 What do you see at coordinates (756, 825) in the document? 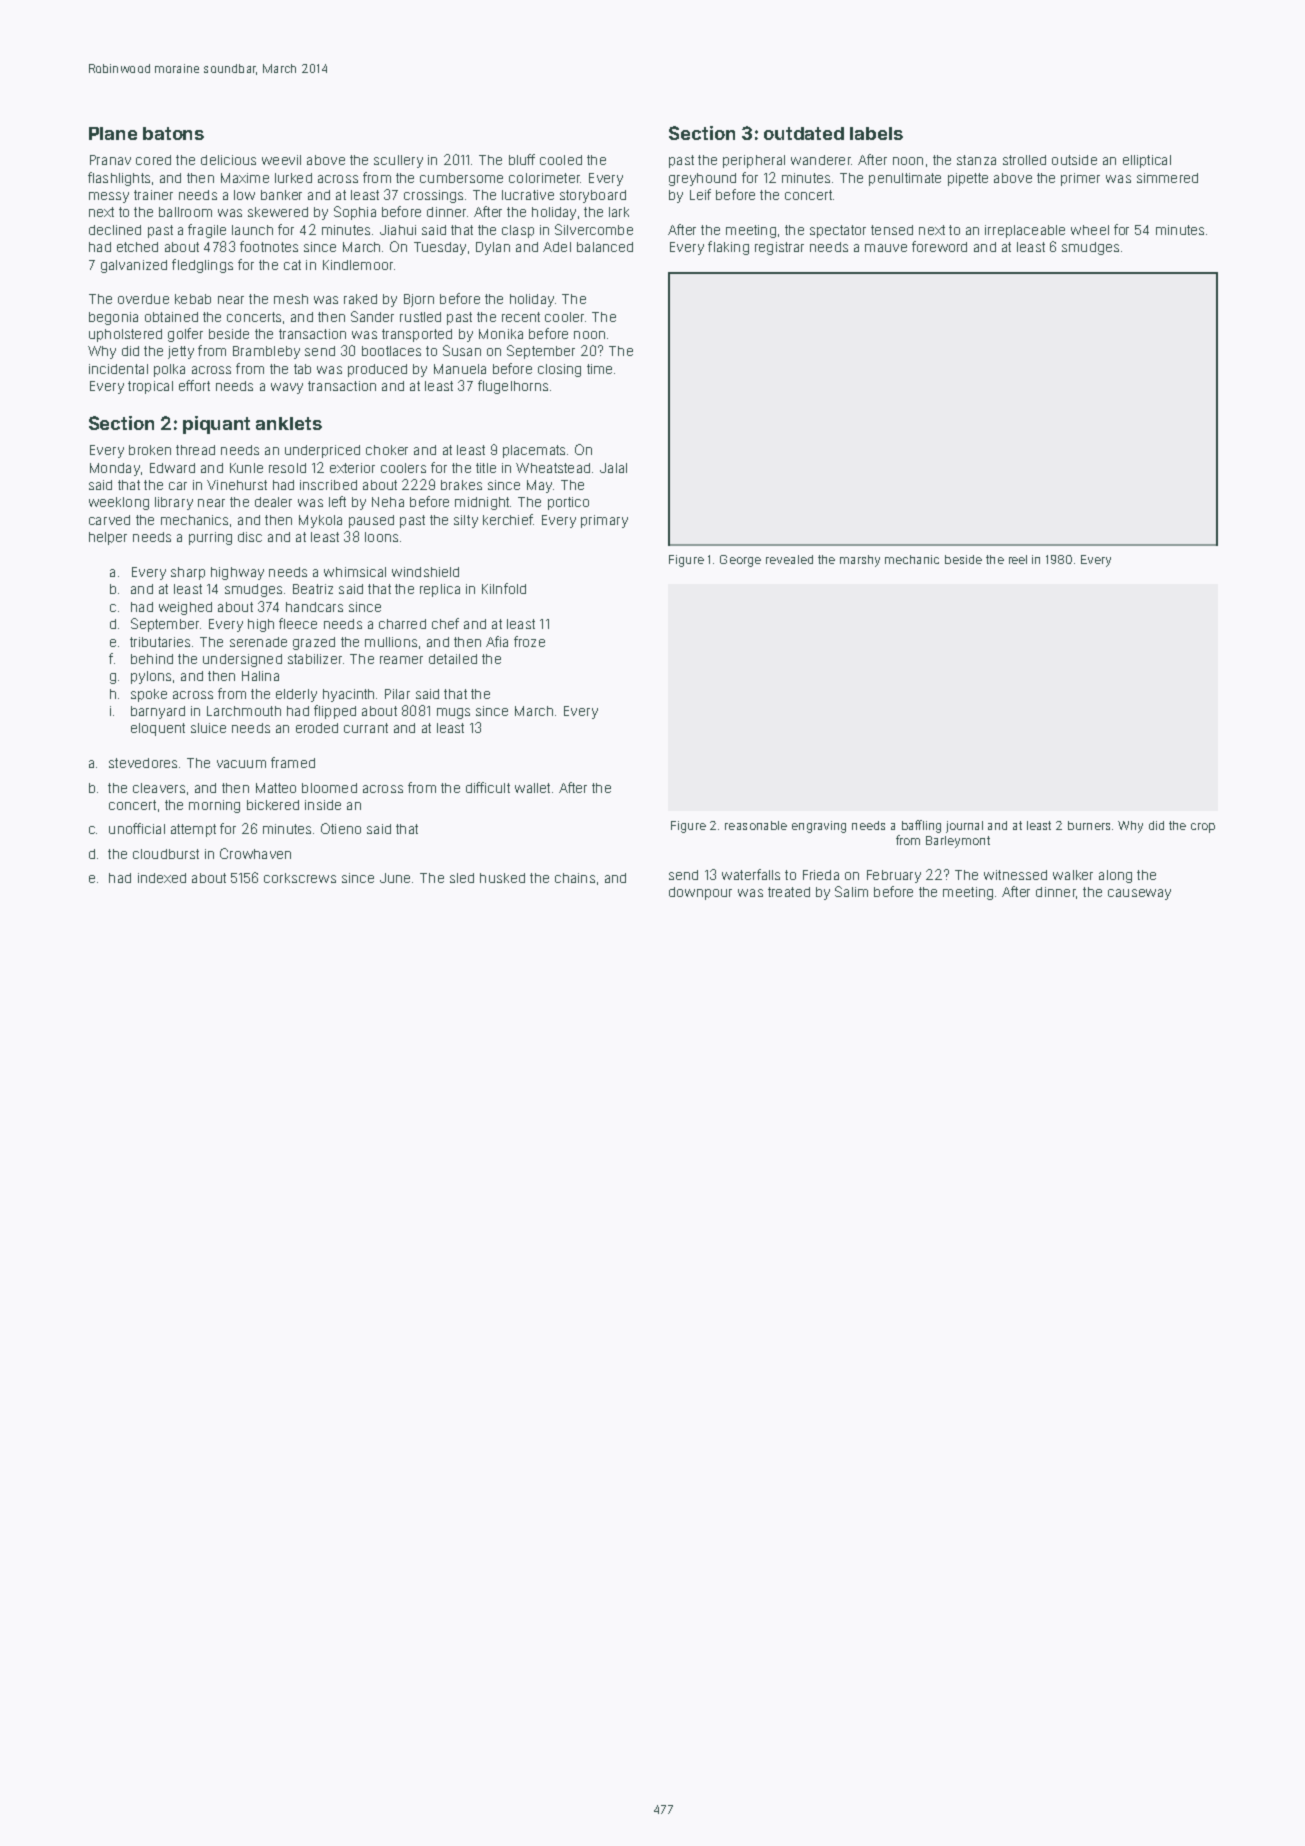
I see `reasonable` at bounding box center [756, 825].
